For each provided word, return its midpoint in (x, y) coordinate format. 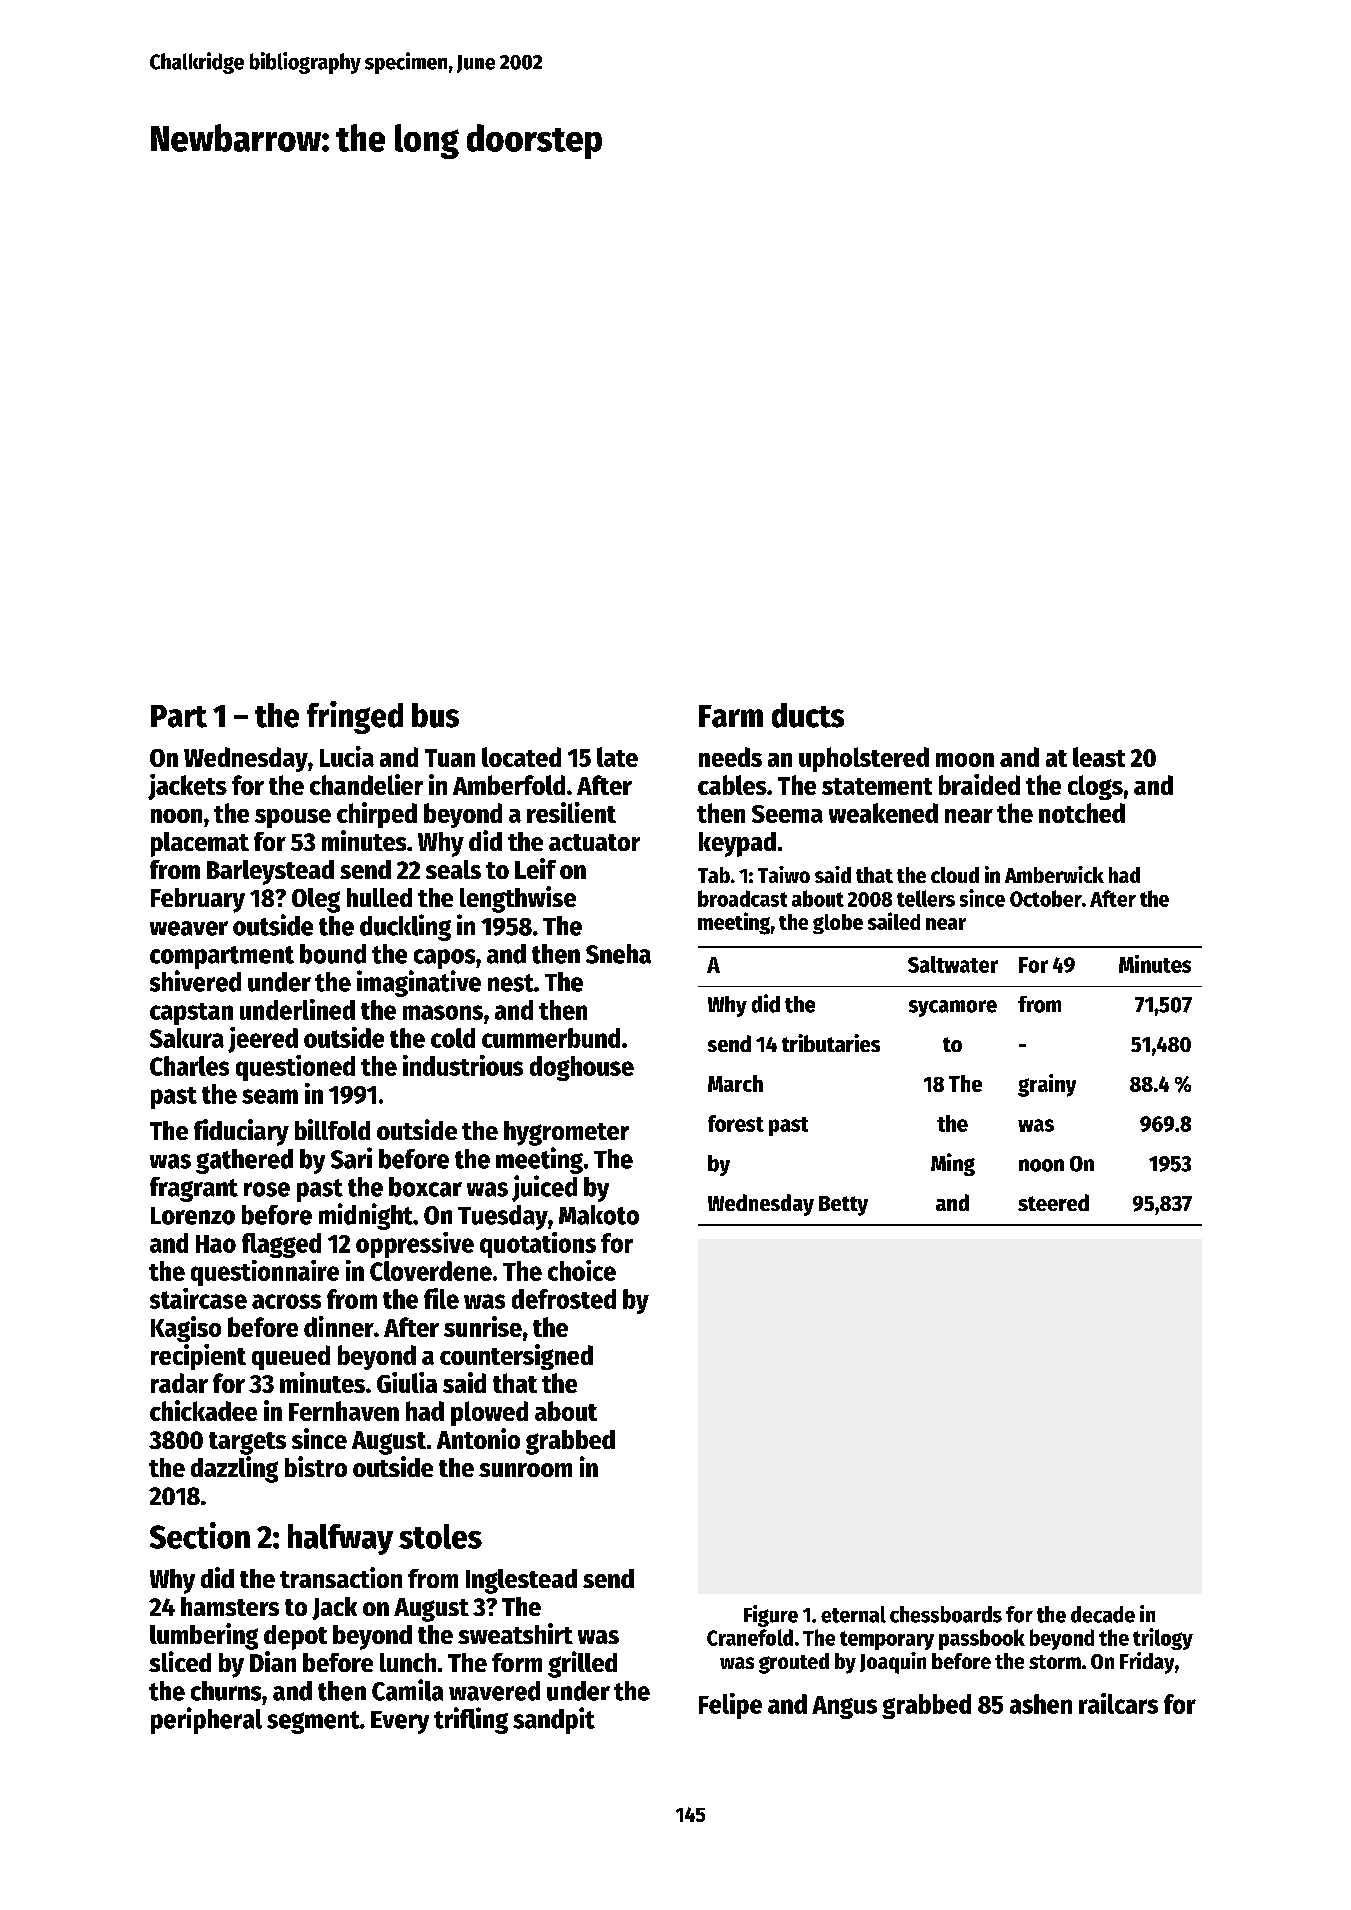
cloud (955, 875)
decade (1103, 1614)
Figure (771, 1616)
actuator (594, 842)
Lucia (347, 756)
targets (247, 1443)
